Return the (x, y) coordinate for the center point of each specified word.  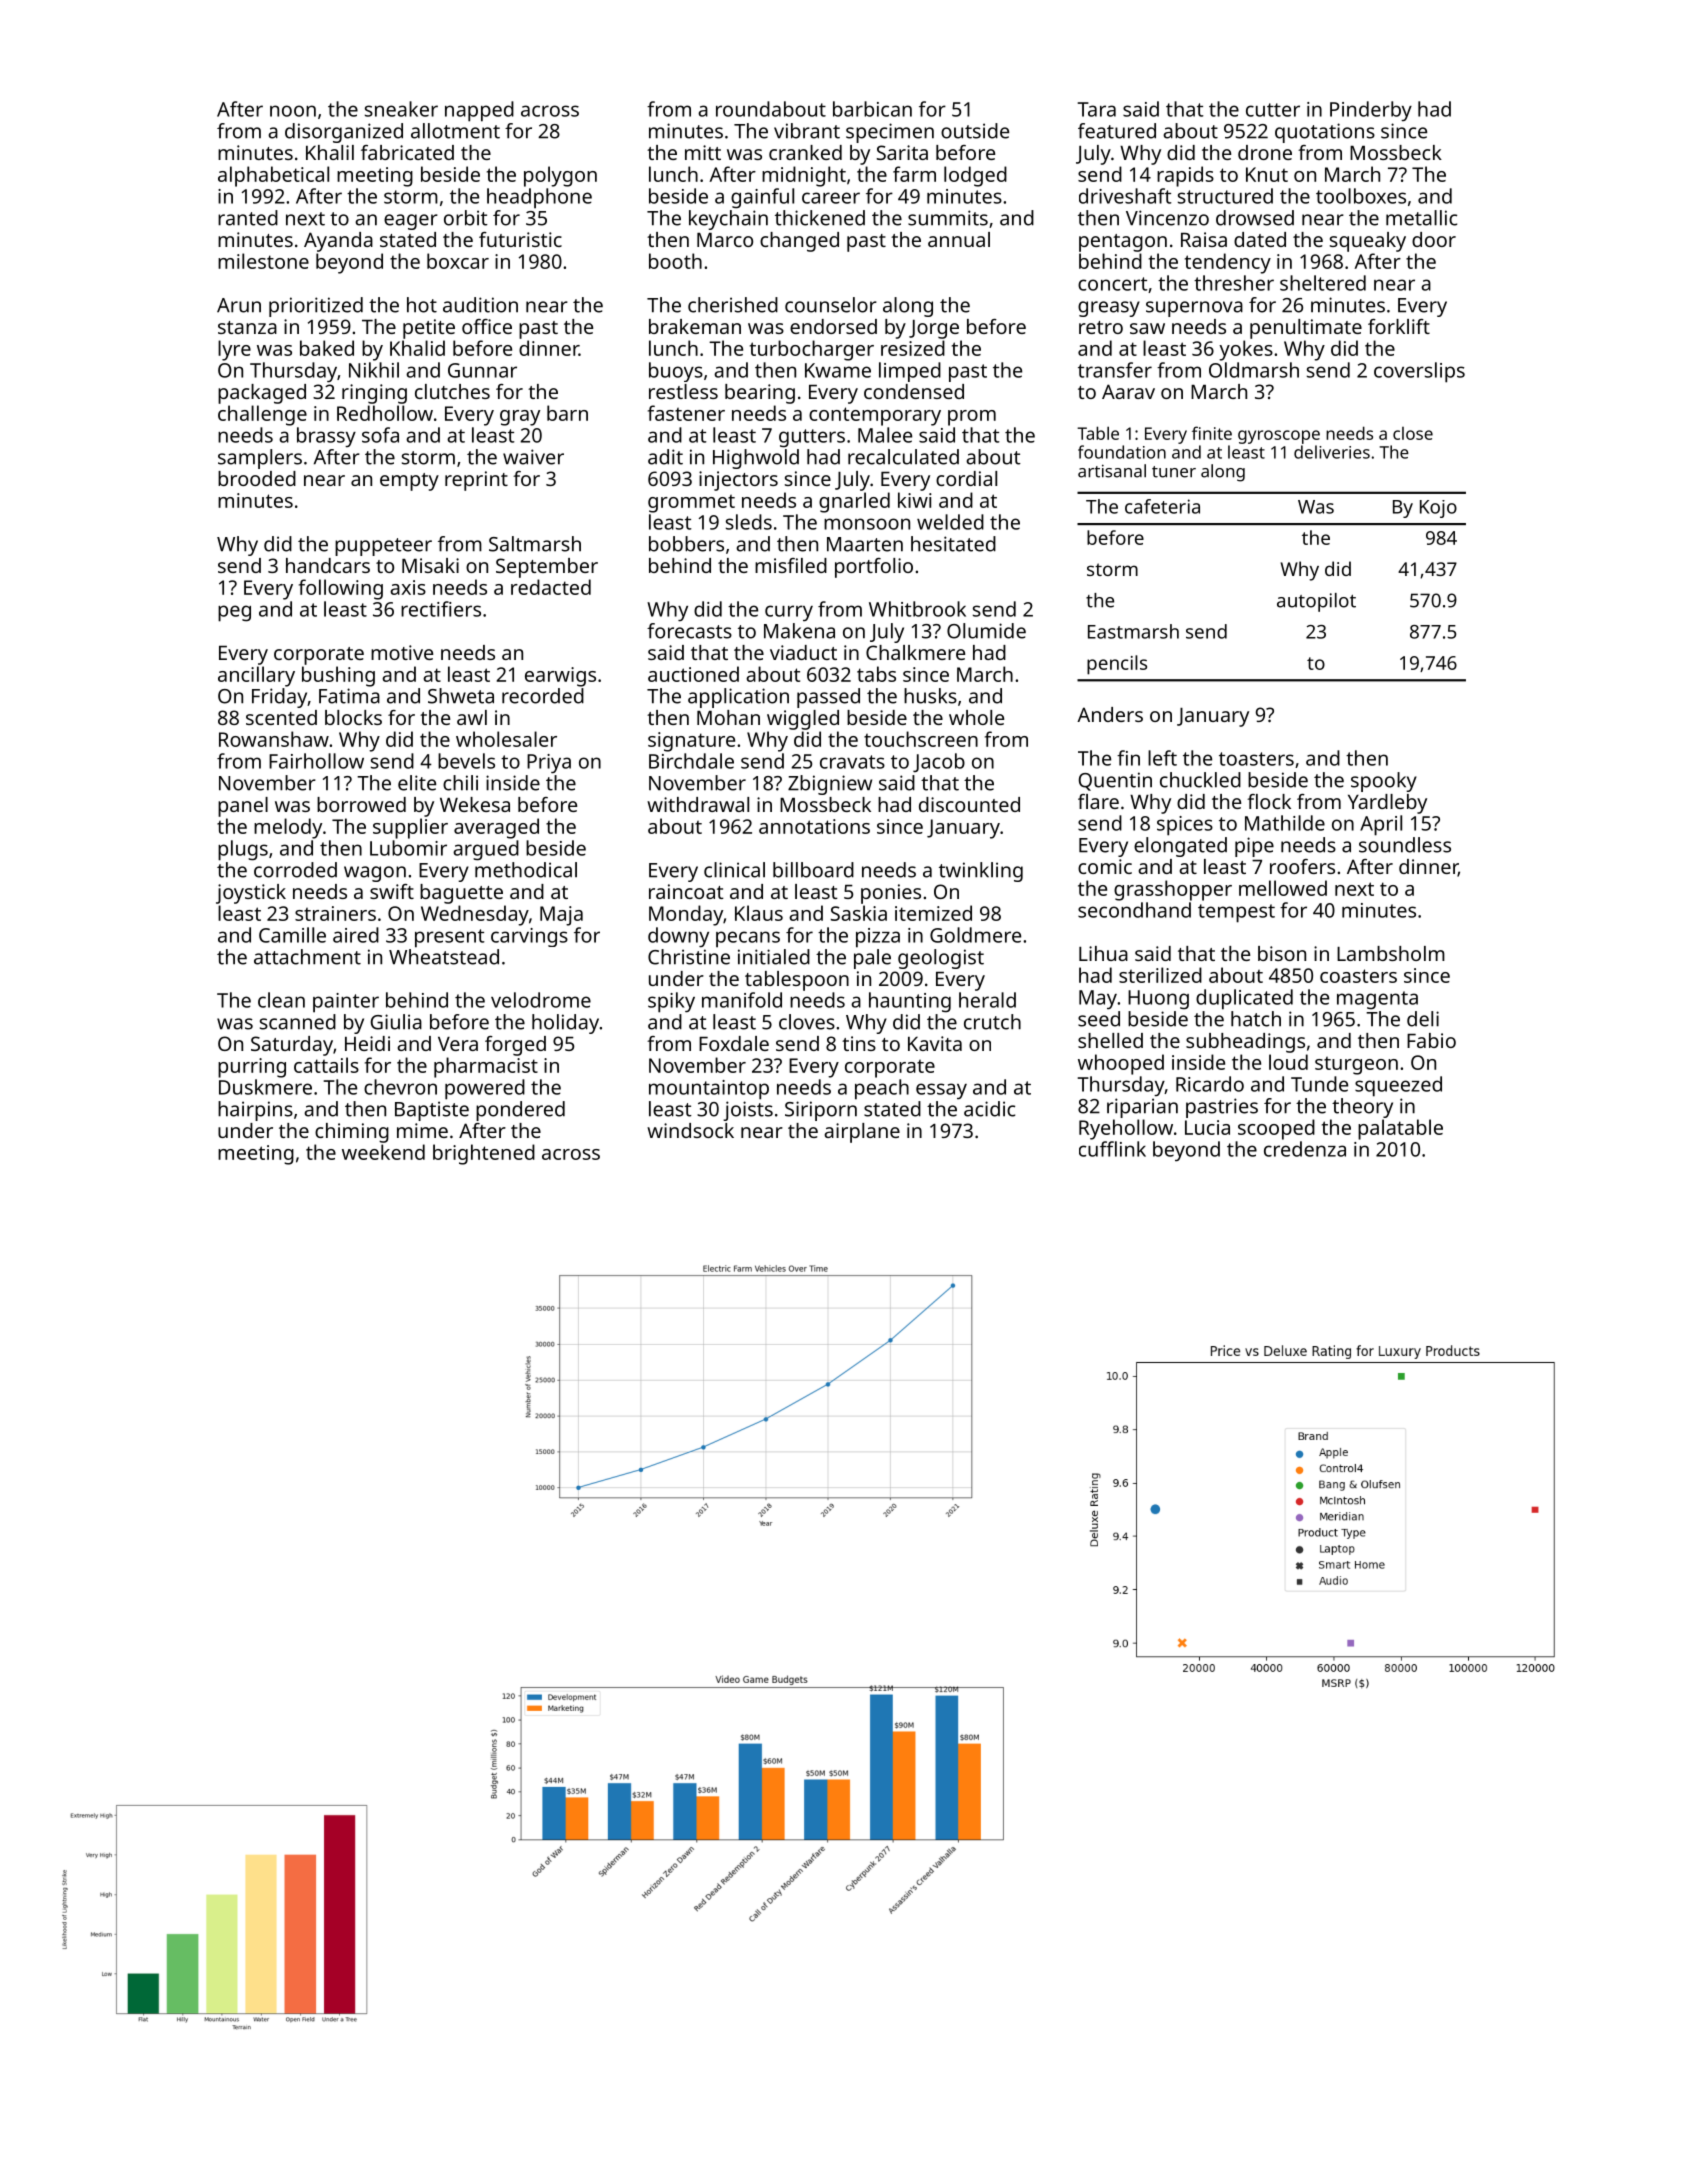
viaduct (803, 652)
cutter (1273, 110)
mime (422, 1130)
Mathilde (1285, 823)
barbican (872, 109)
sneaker (401, 109)
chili (460, 783)
